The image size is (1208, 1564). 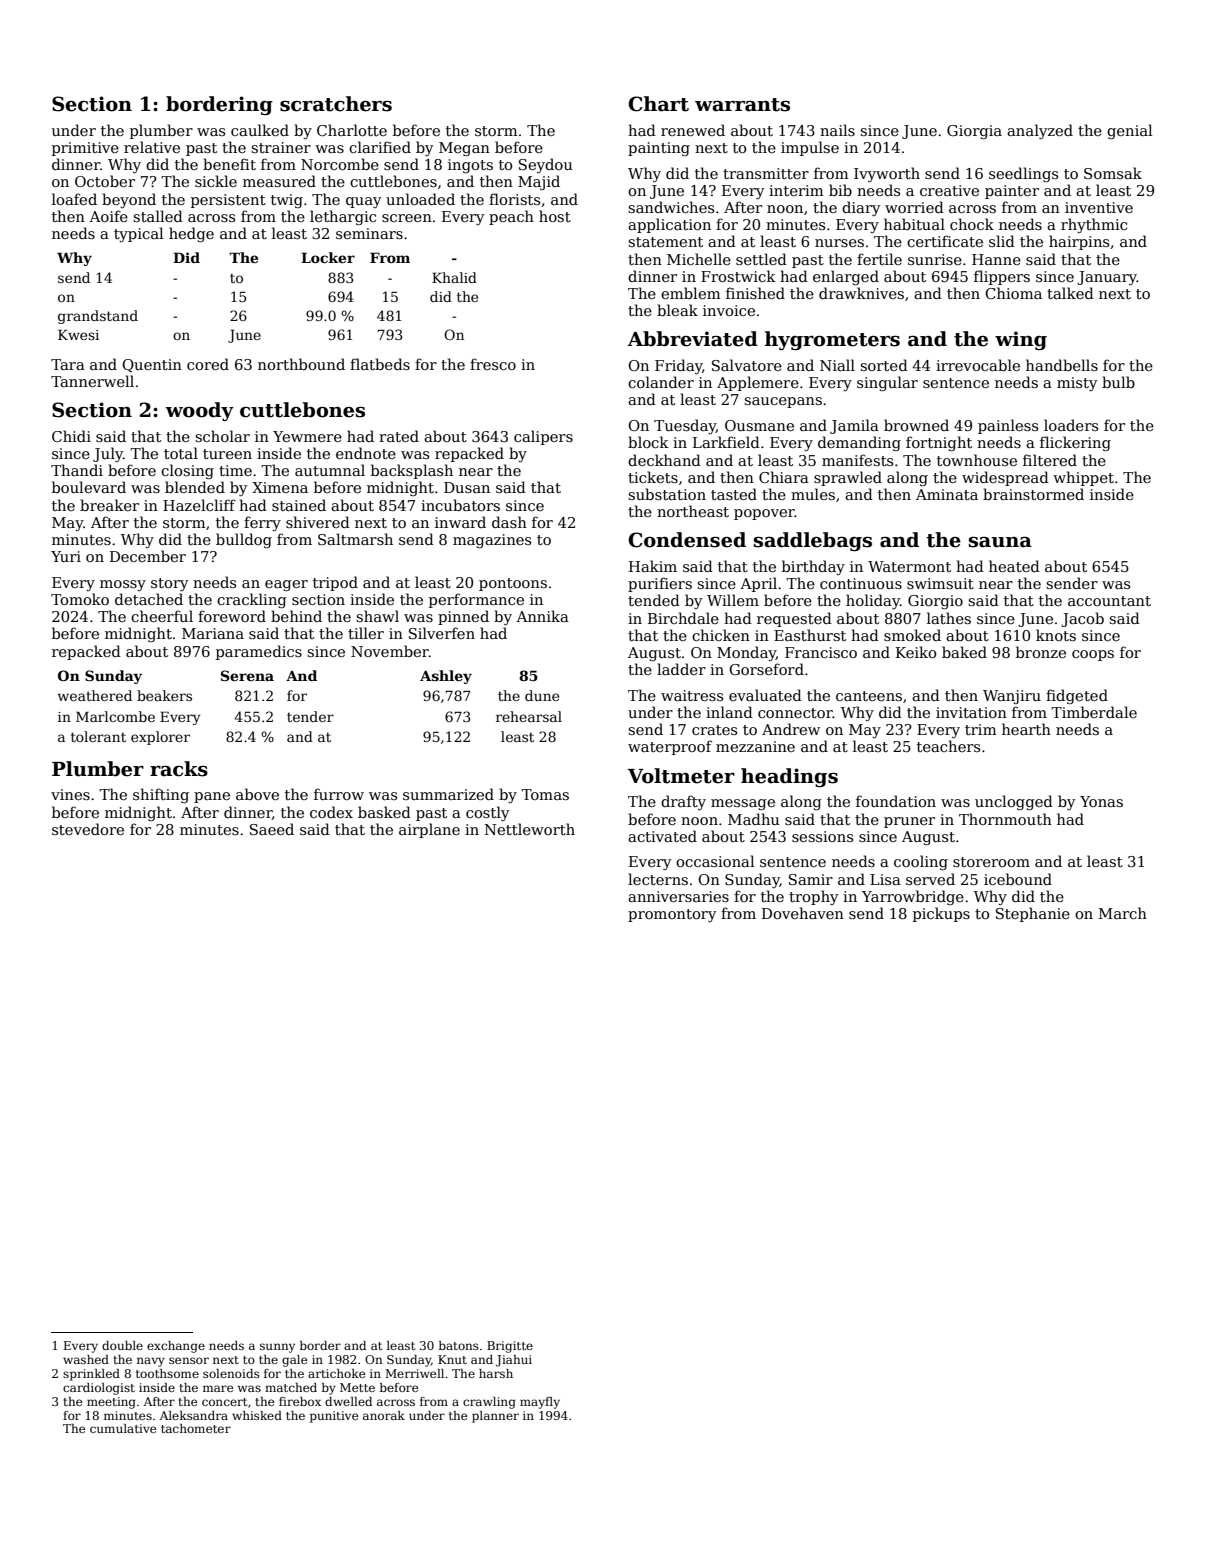 What do you see at coordinates (1129, 131) in the screenshot?
I see `genial` at bounding box center [1129, 131].
